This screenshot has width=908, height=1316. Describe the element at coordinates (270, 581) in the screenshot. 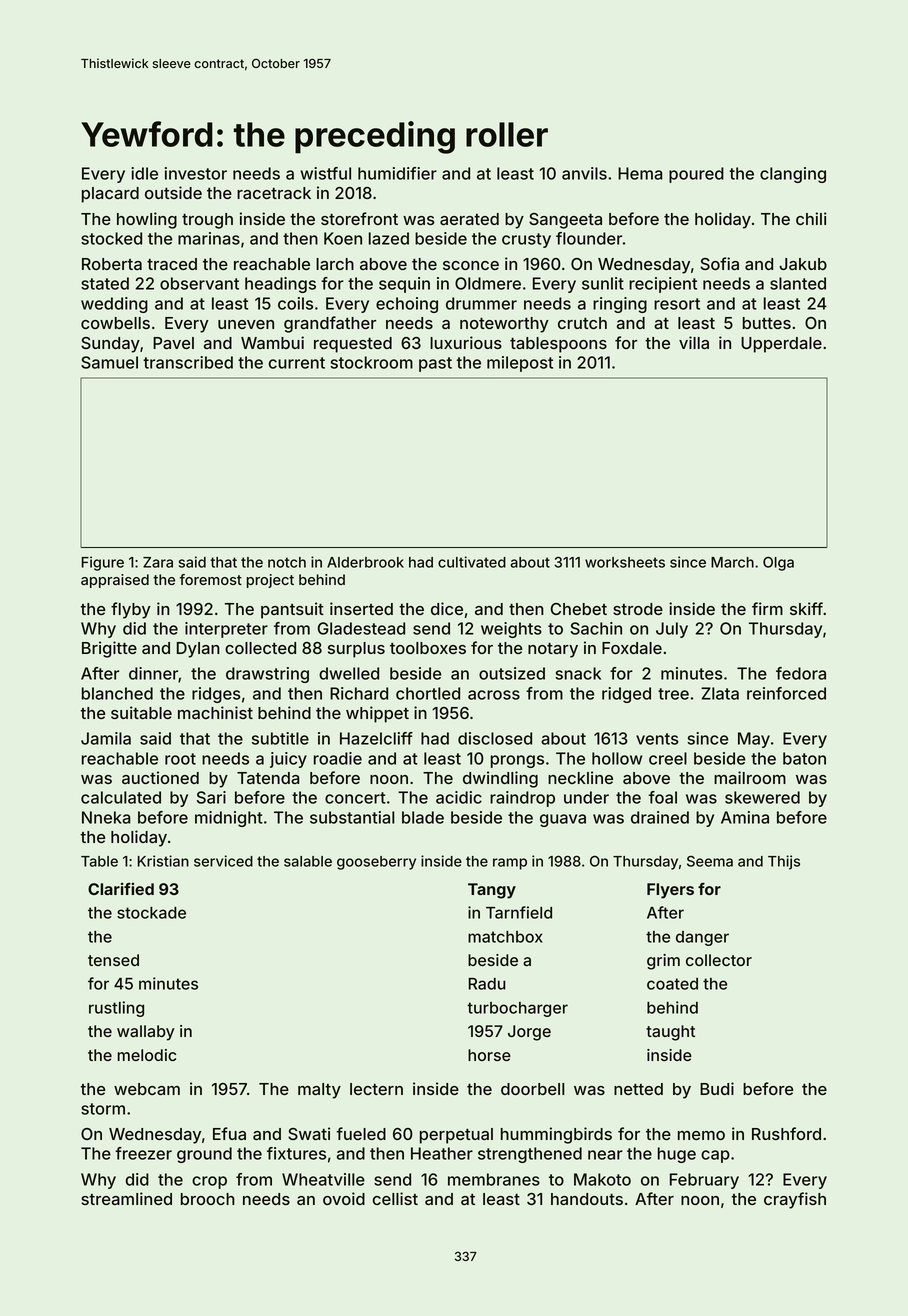

I see `project` at that location.
